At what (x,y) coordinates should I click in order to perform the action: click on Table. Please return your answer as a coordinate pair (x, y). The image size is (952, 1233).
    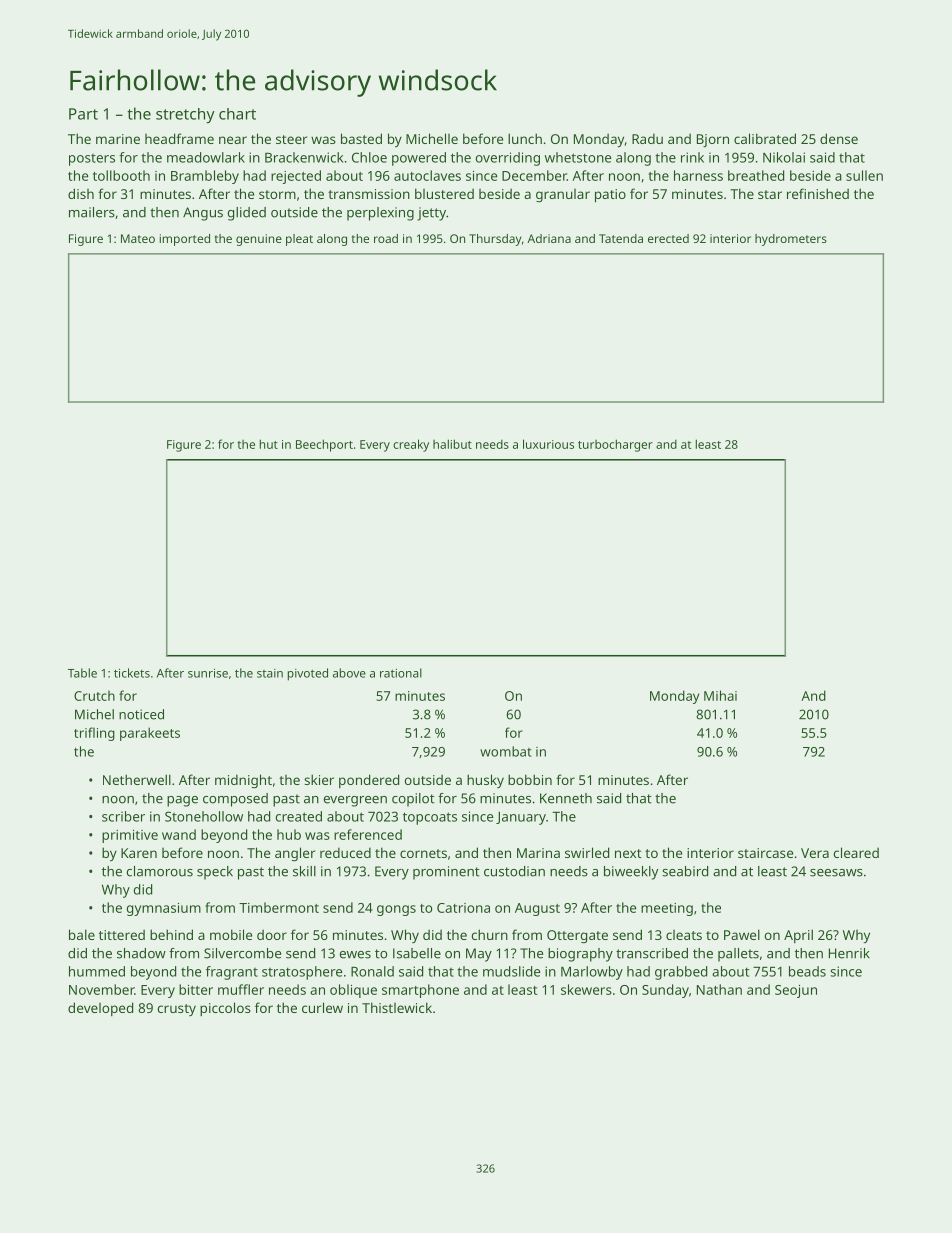
    Looking at the image, I should click on (82, 673).
